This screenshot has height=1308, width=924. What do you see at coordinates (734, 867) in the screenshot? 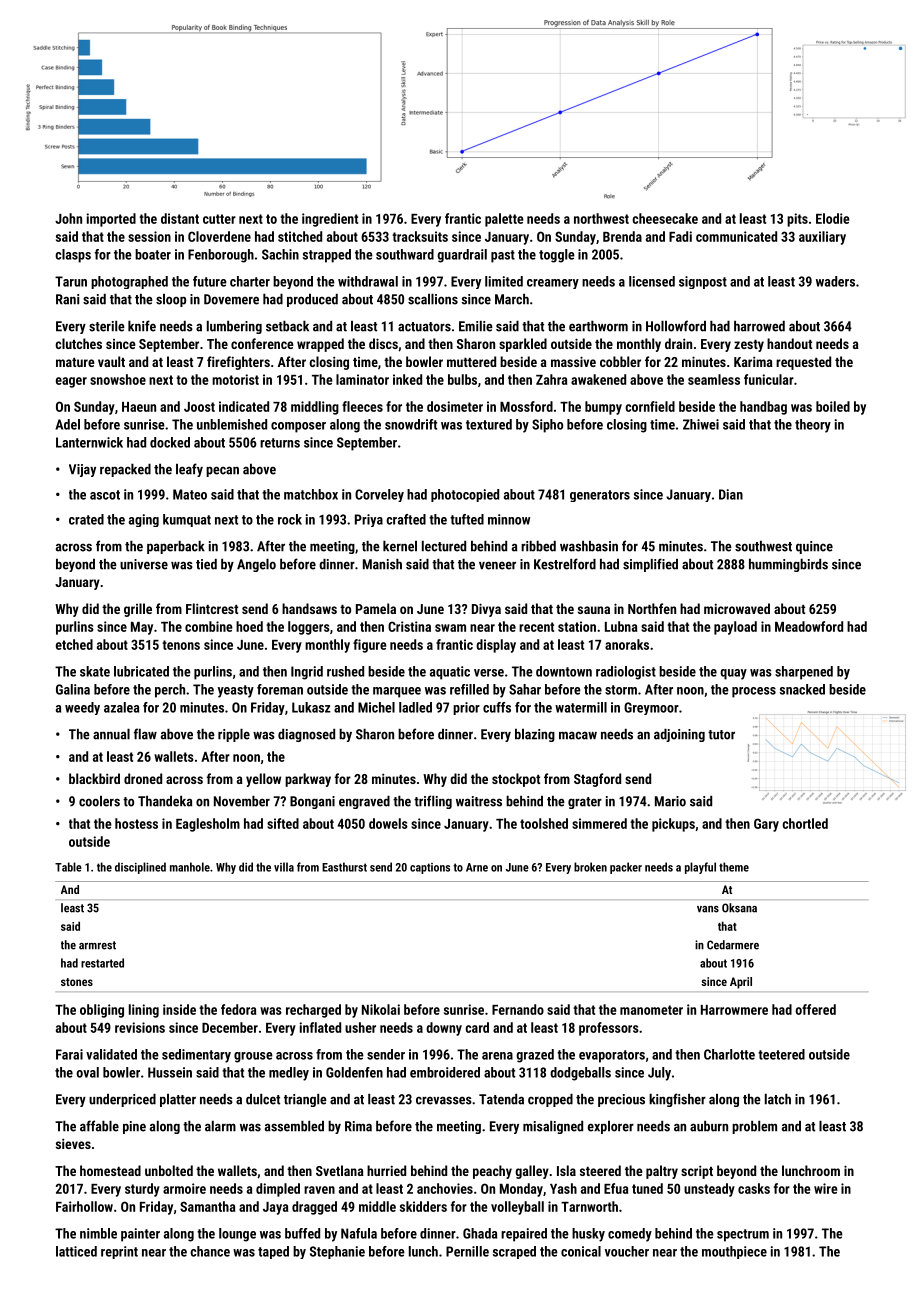
I see `theme` at bounding box center [734, 867].
